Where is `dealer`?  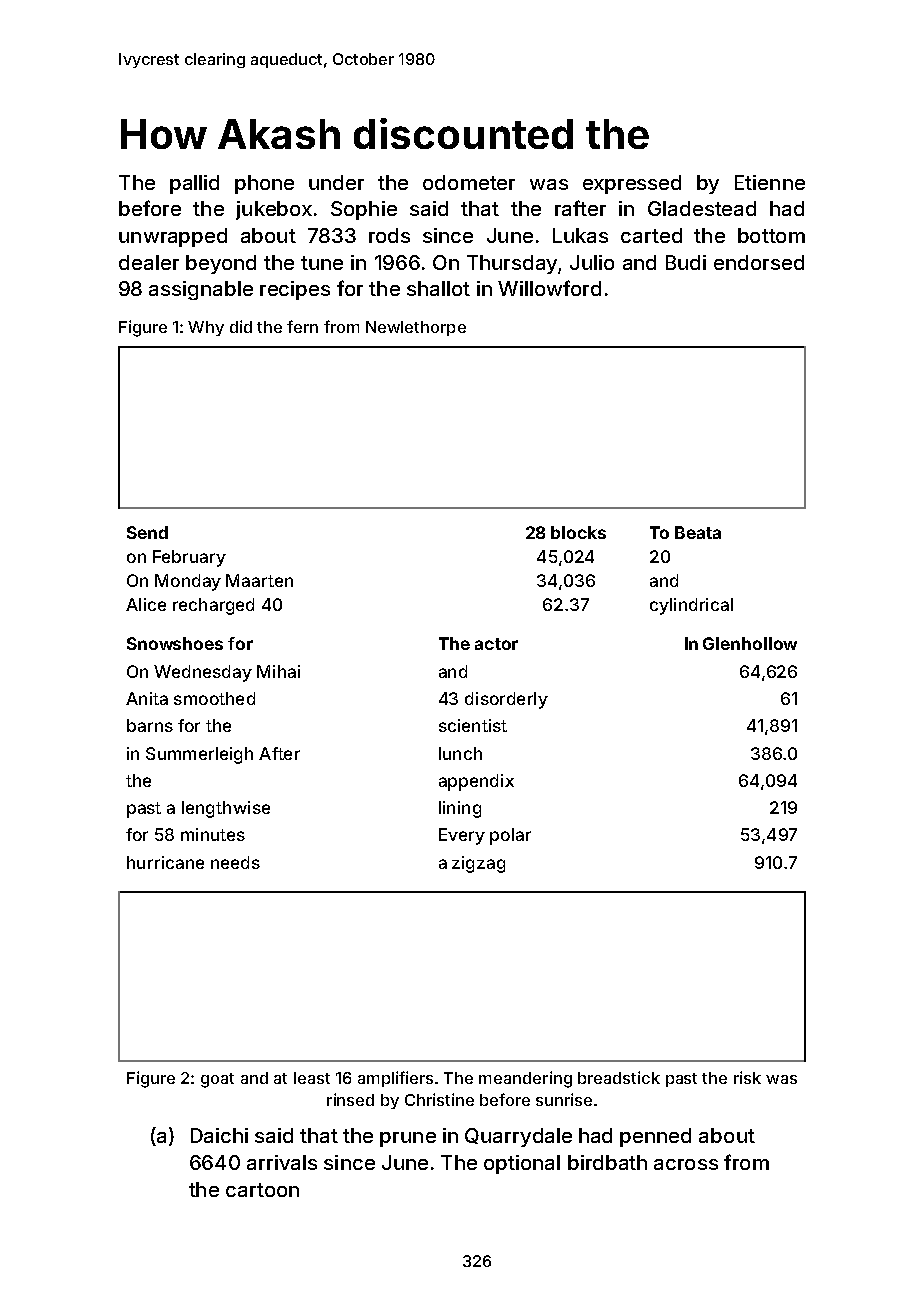 dealer is located at coordinates (149, 262).
